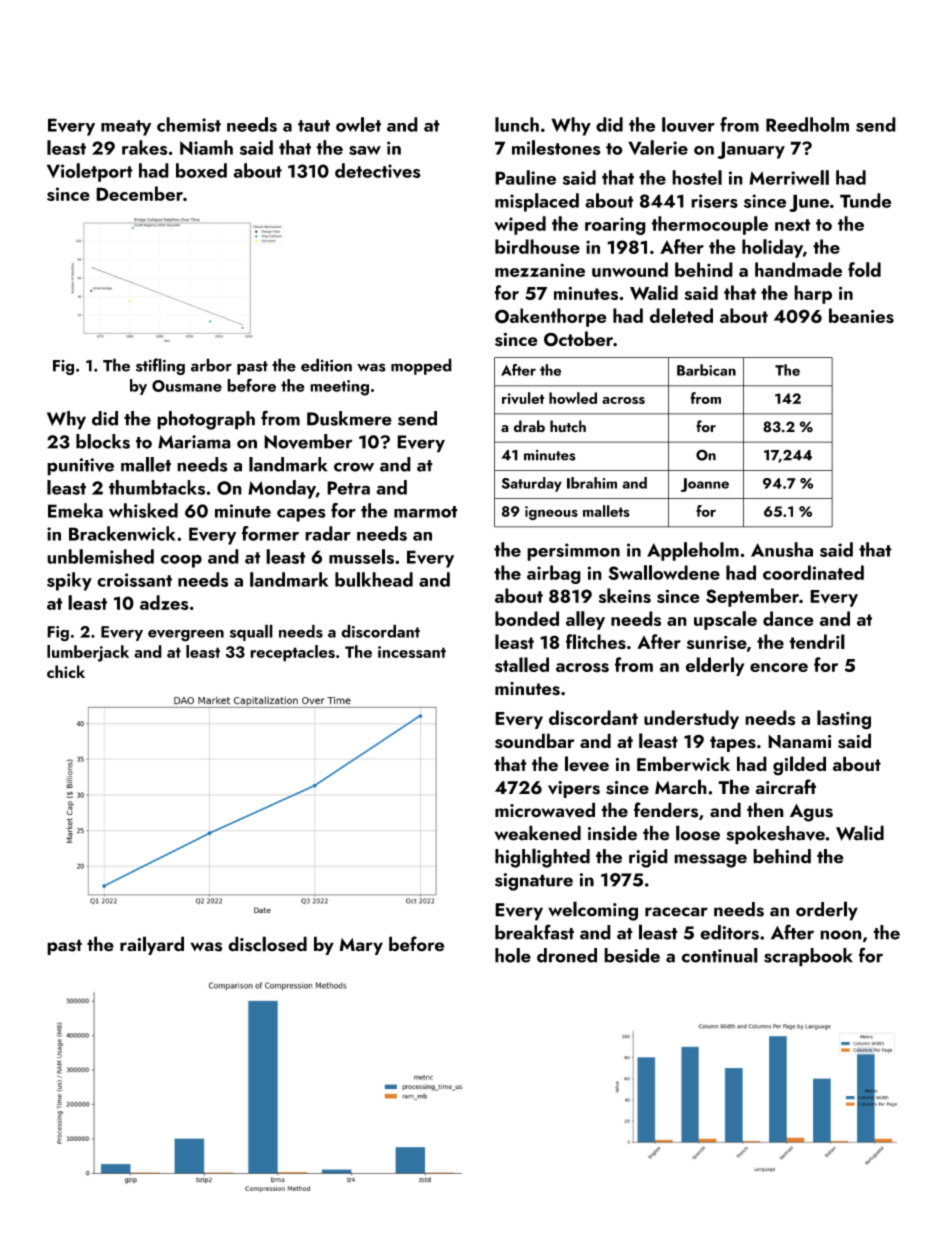 Image resolution: width=952 pixels, height=1233 pixels. Describe the element at coordinates (861, 316) in the image. I see `beanies` at that location.
